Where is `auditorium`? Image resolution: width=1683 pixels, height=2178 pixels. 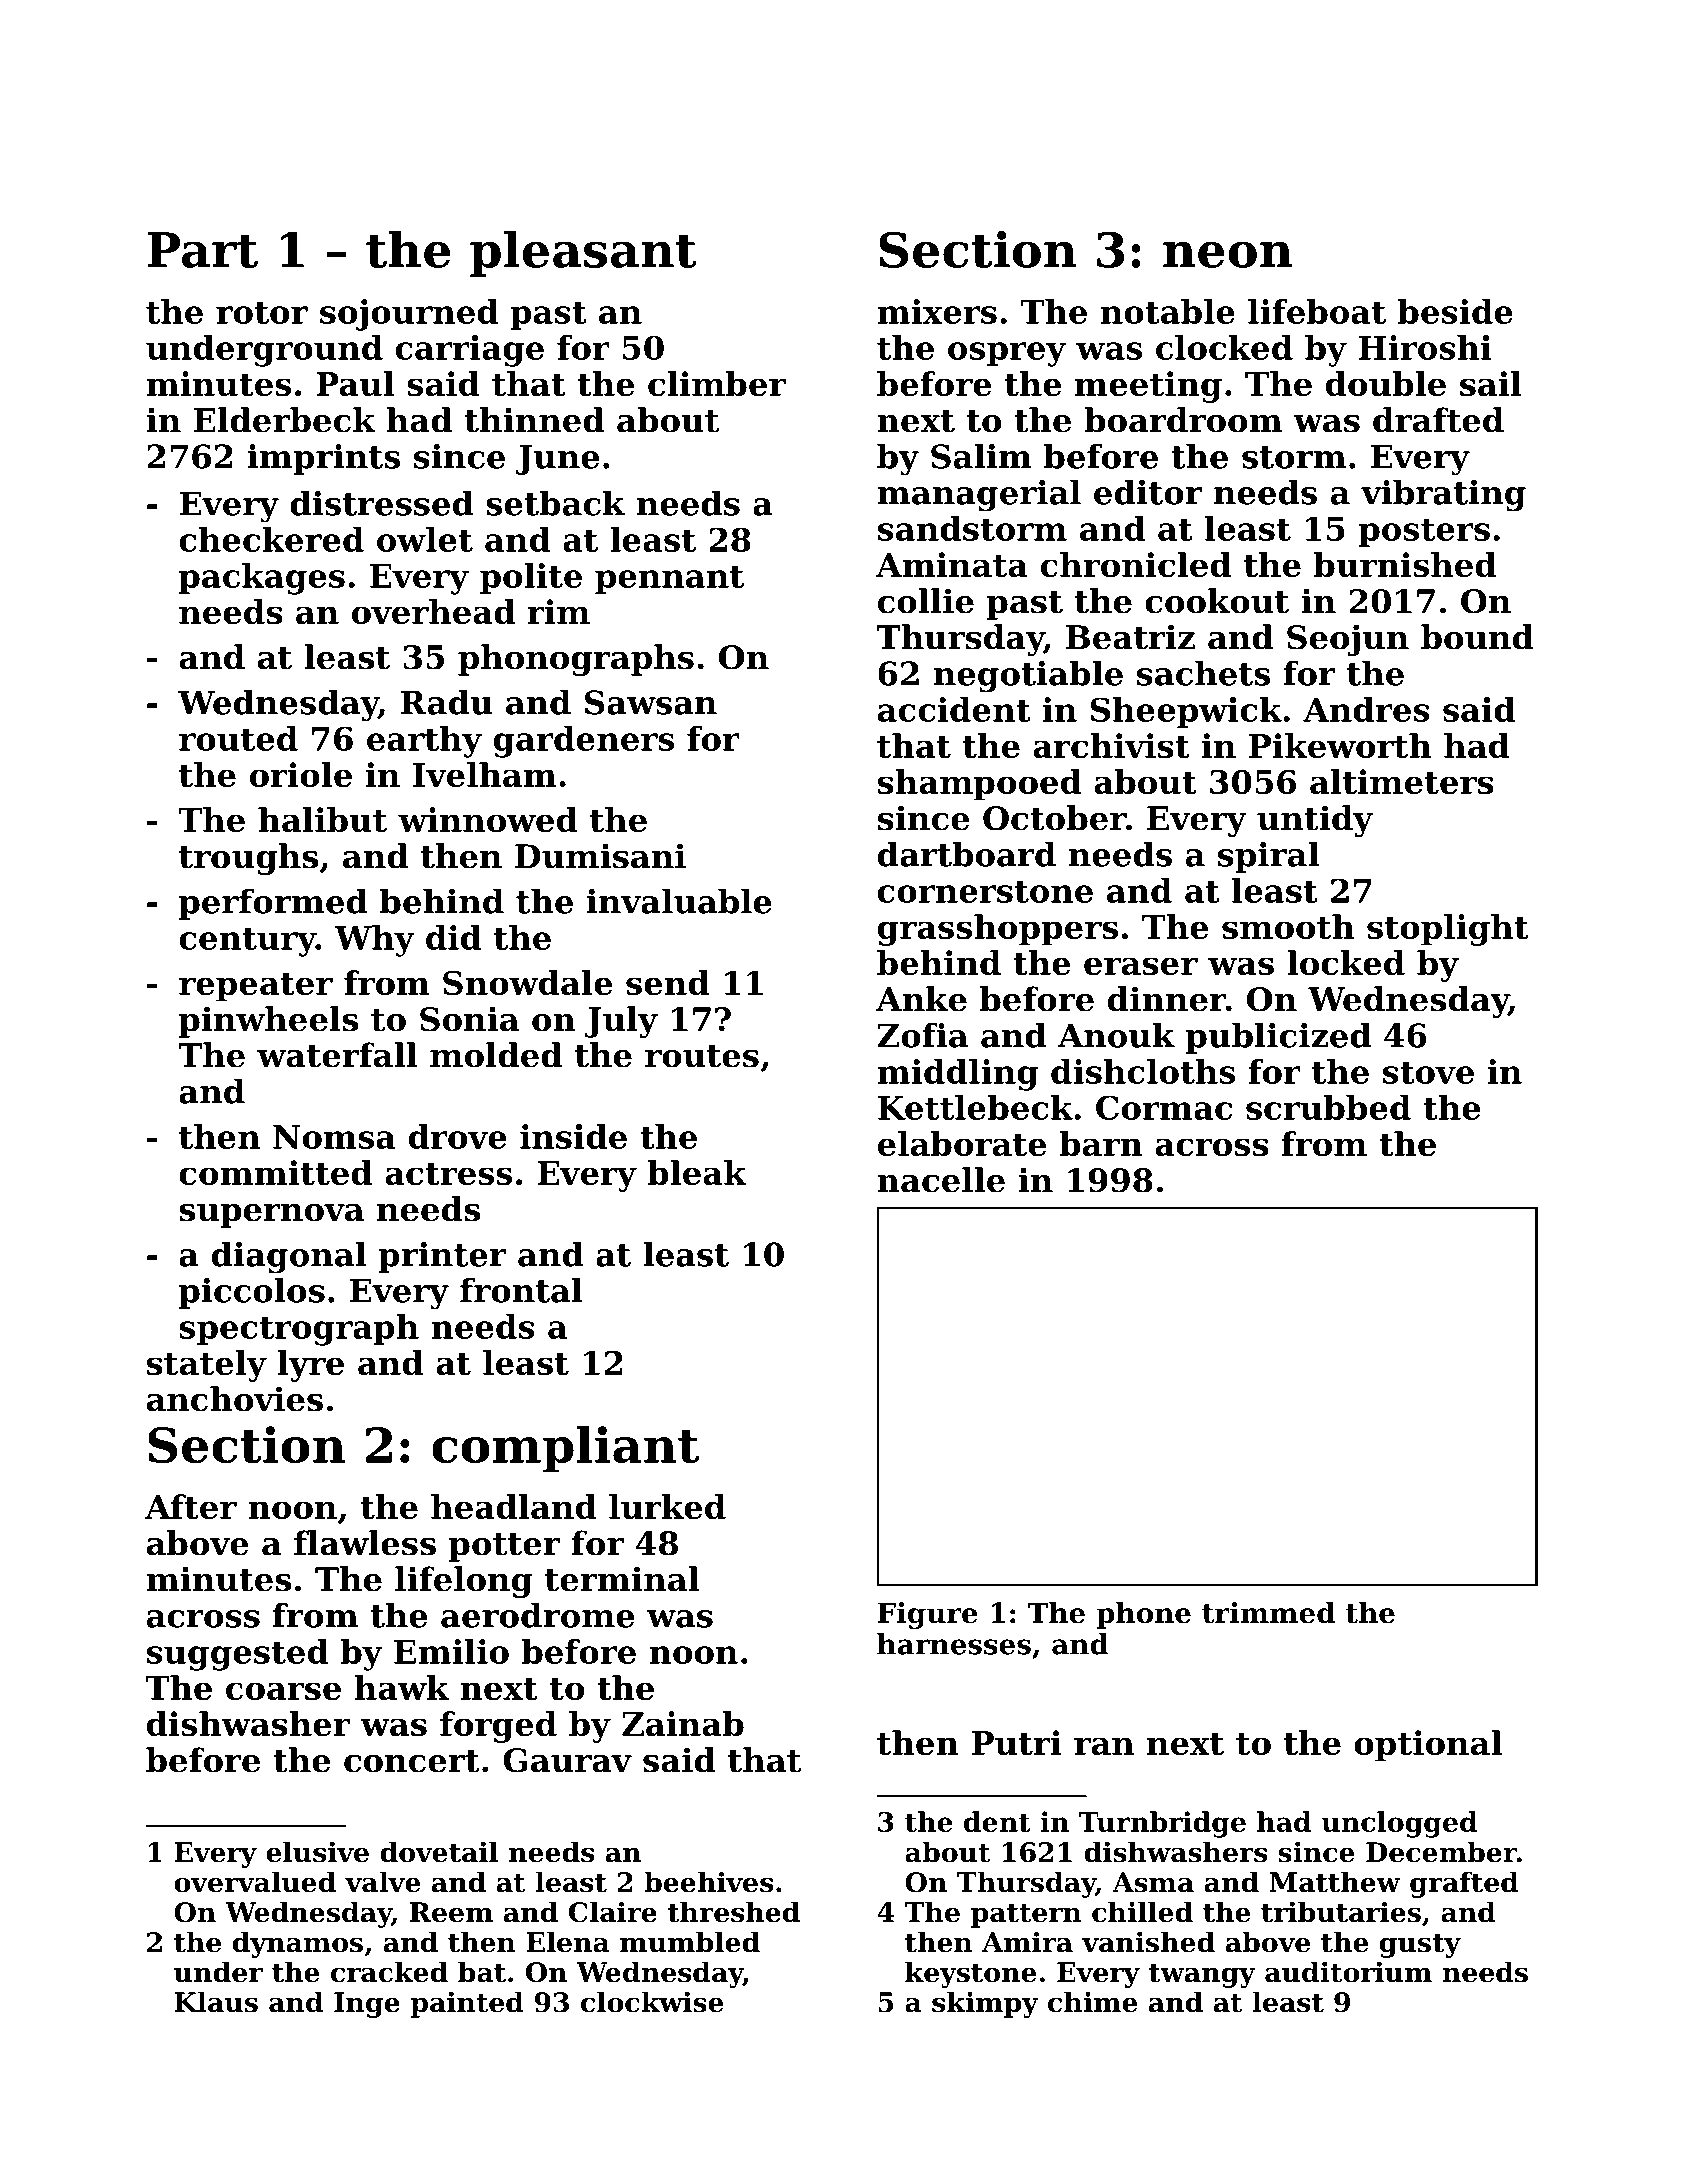
auditorium is located at coordinates (1348, 1972).
